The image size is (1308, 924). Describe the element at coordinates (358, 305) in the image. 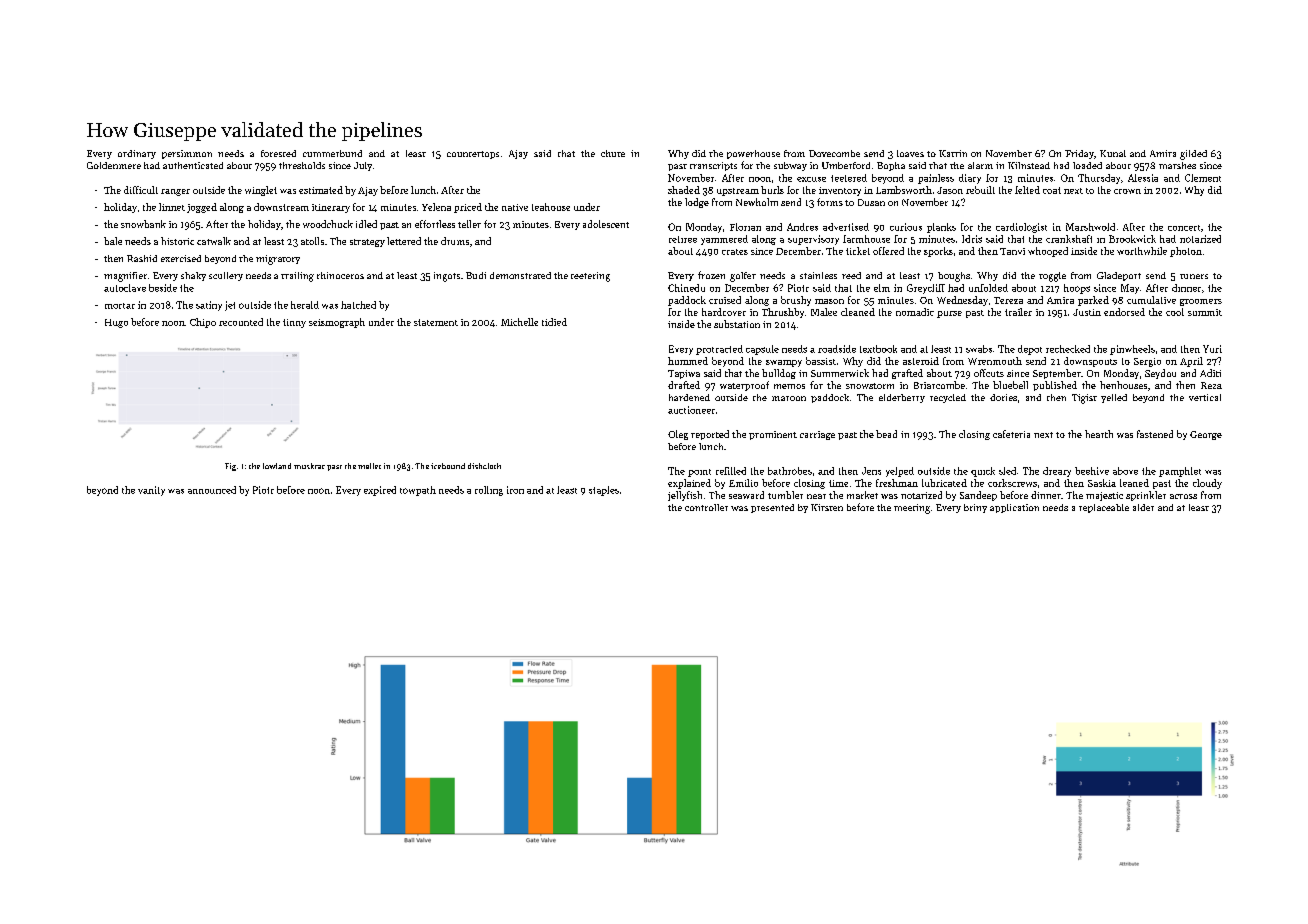

I see `hatched` at that location.
